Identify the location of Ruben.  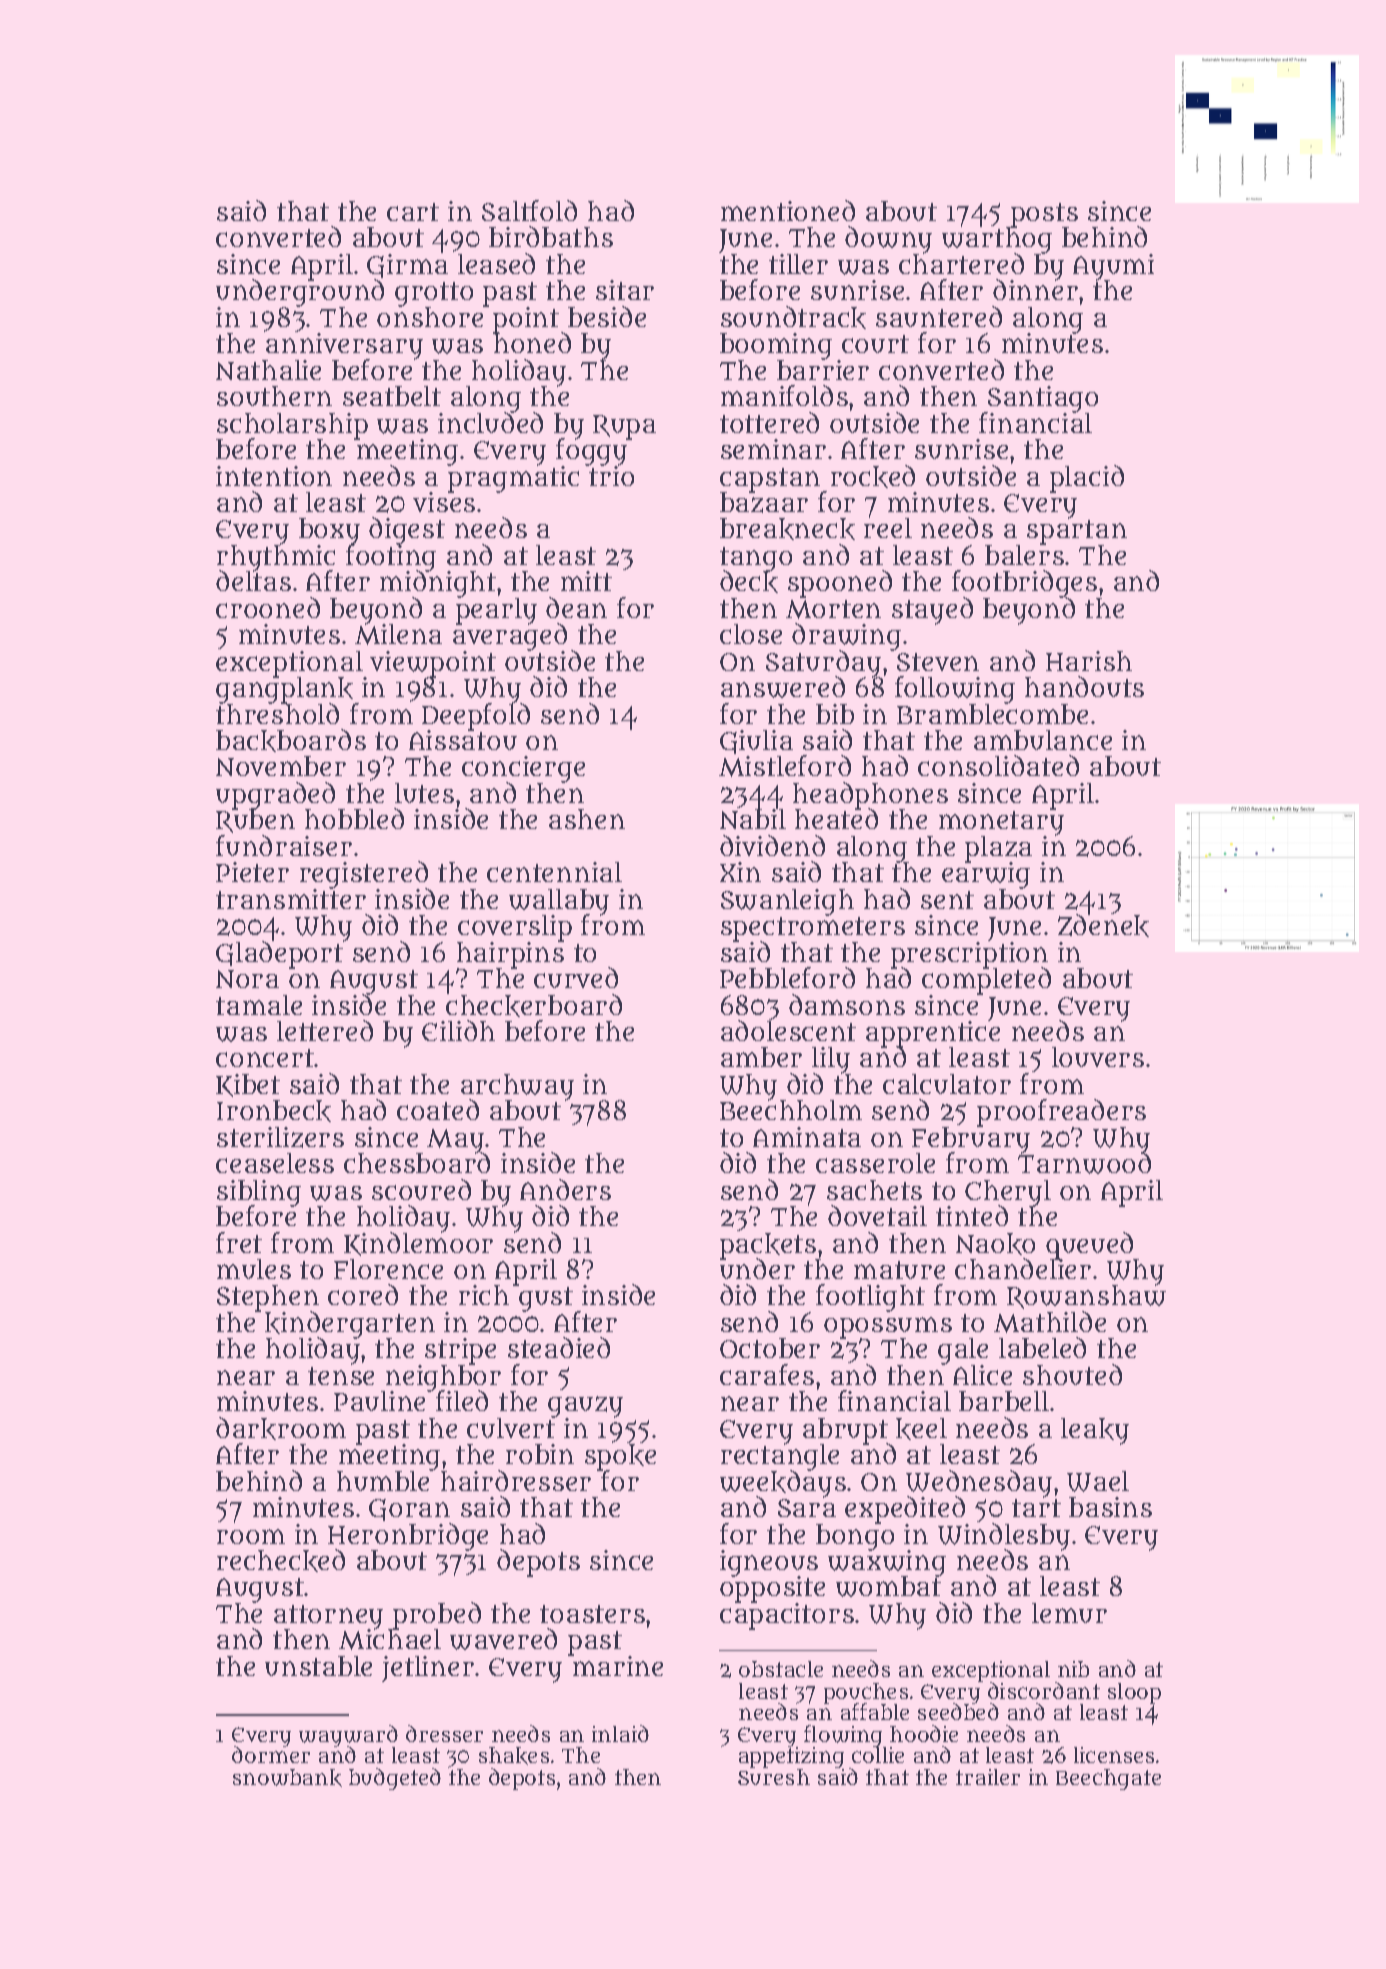
(255, 821).
